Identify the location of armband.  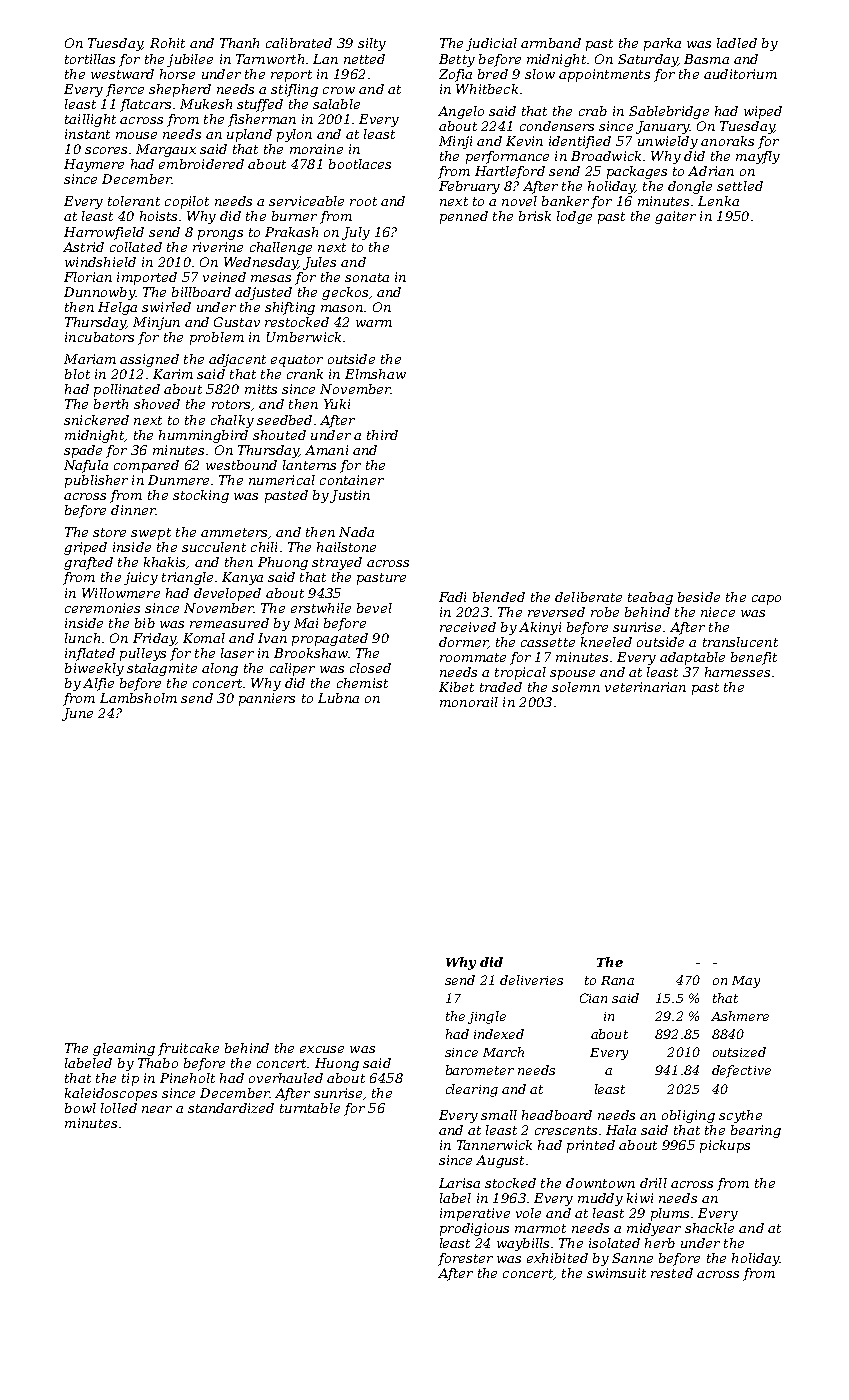
(551, 43).
